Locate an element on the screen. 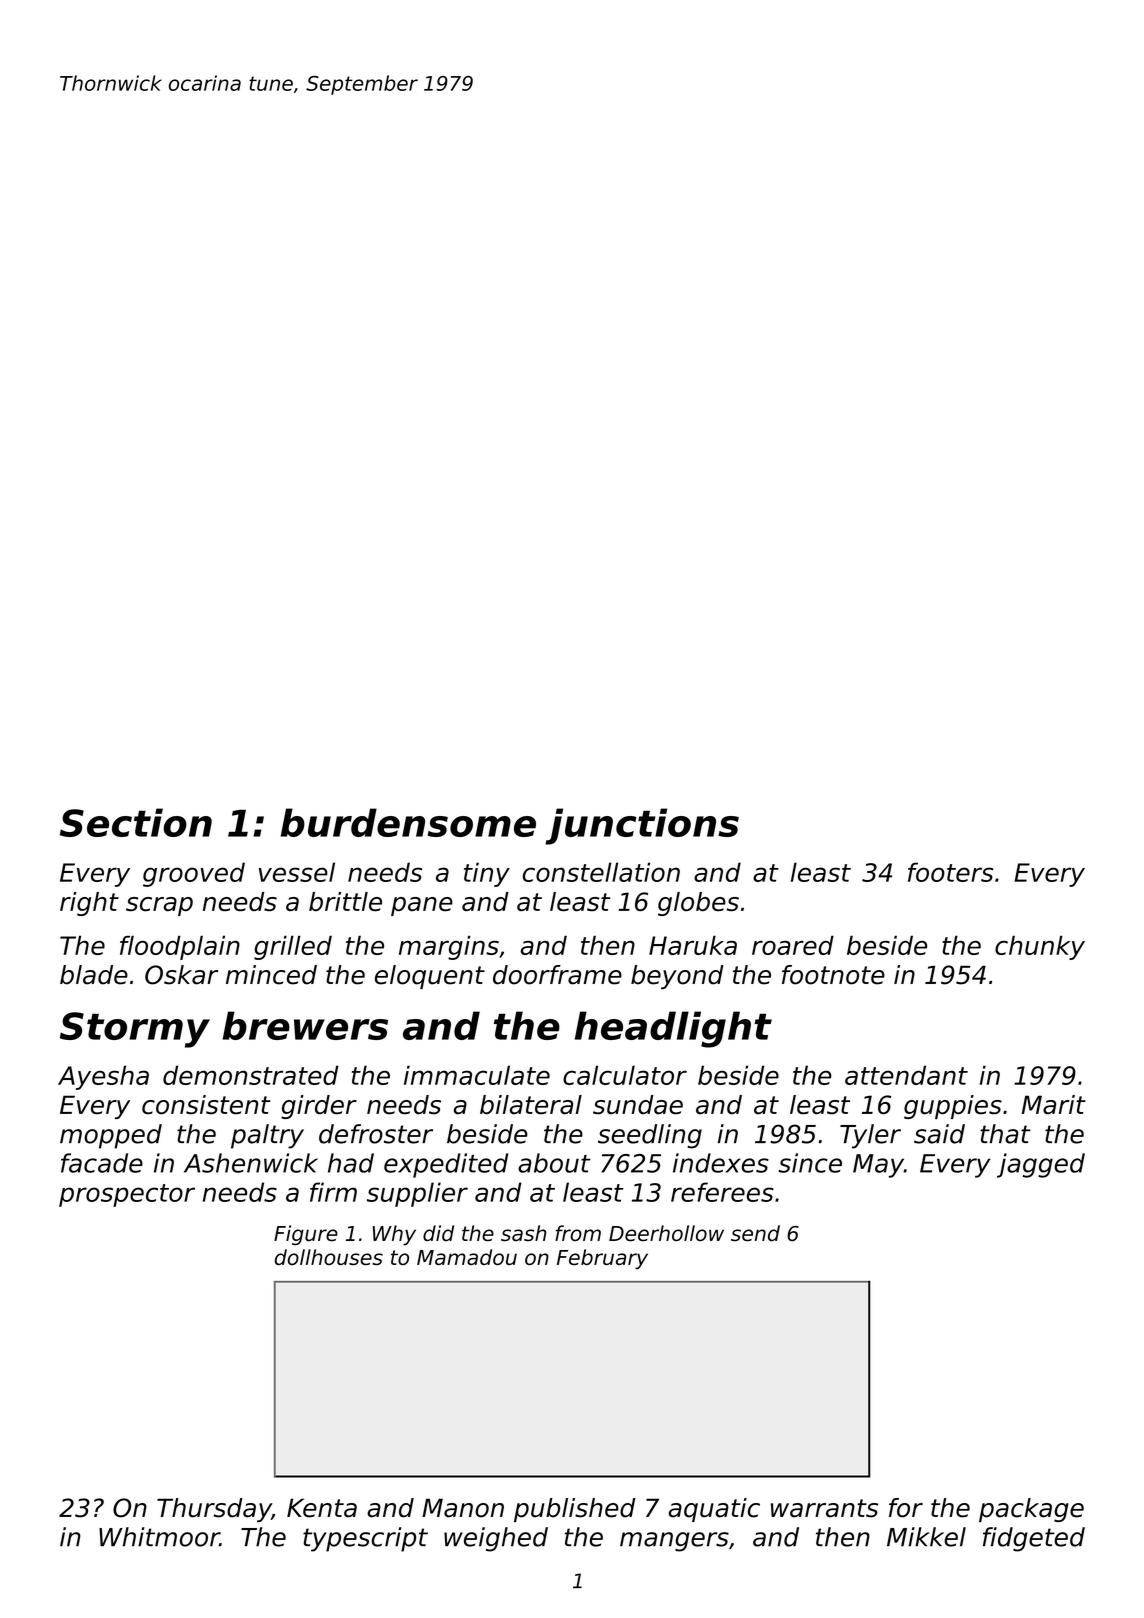 The width and height of the screenshot is (1144, 1618). footers is located at coordinates (950, 872).
